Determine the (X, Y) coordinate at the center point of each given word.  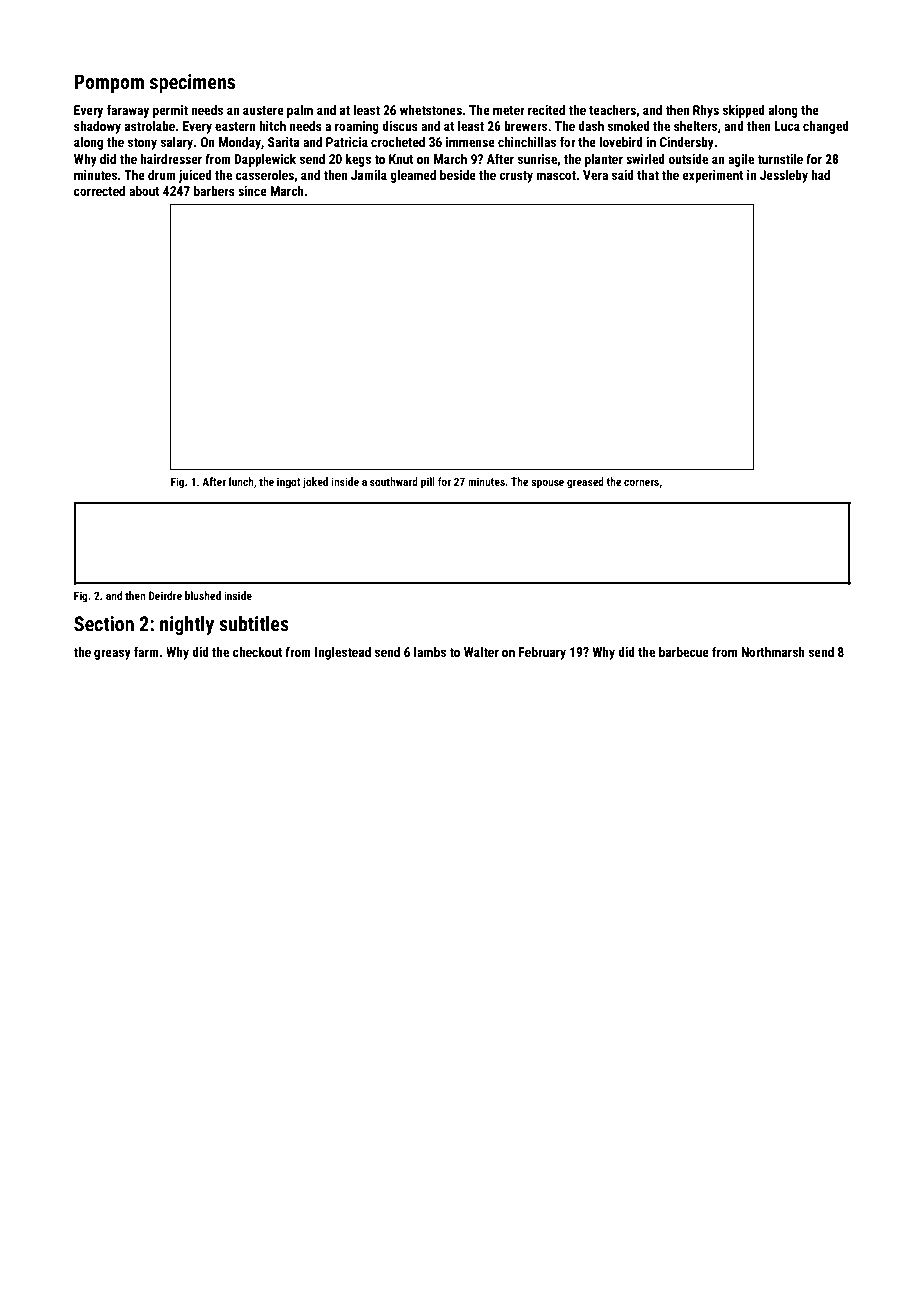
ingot (289, 483)
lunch (241, 481)
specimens (192, 83)
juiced (195, 176)
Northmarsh (773, 652)
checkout (258, 652)
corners (641, 482)
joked (315, 483)
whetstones (431, 110)
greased (585, 483)
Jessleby (784, 176)
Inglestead (343, 653)
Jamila (369, 175)
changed (826, 127)
